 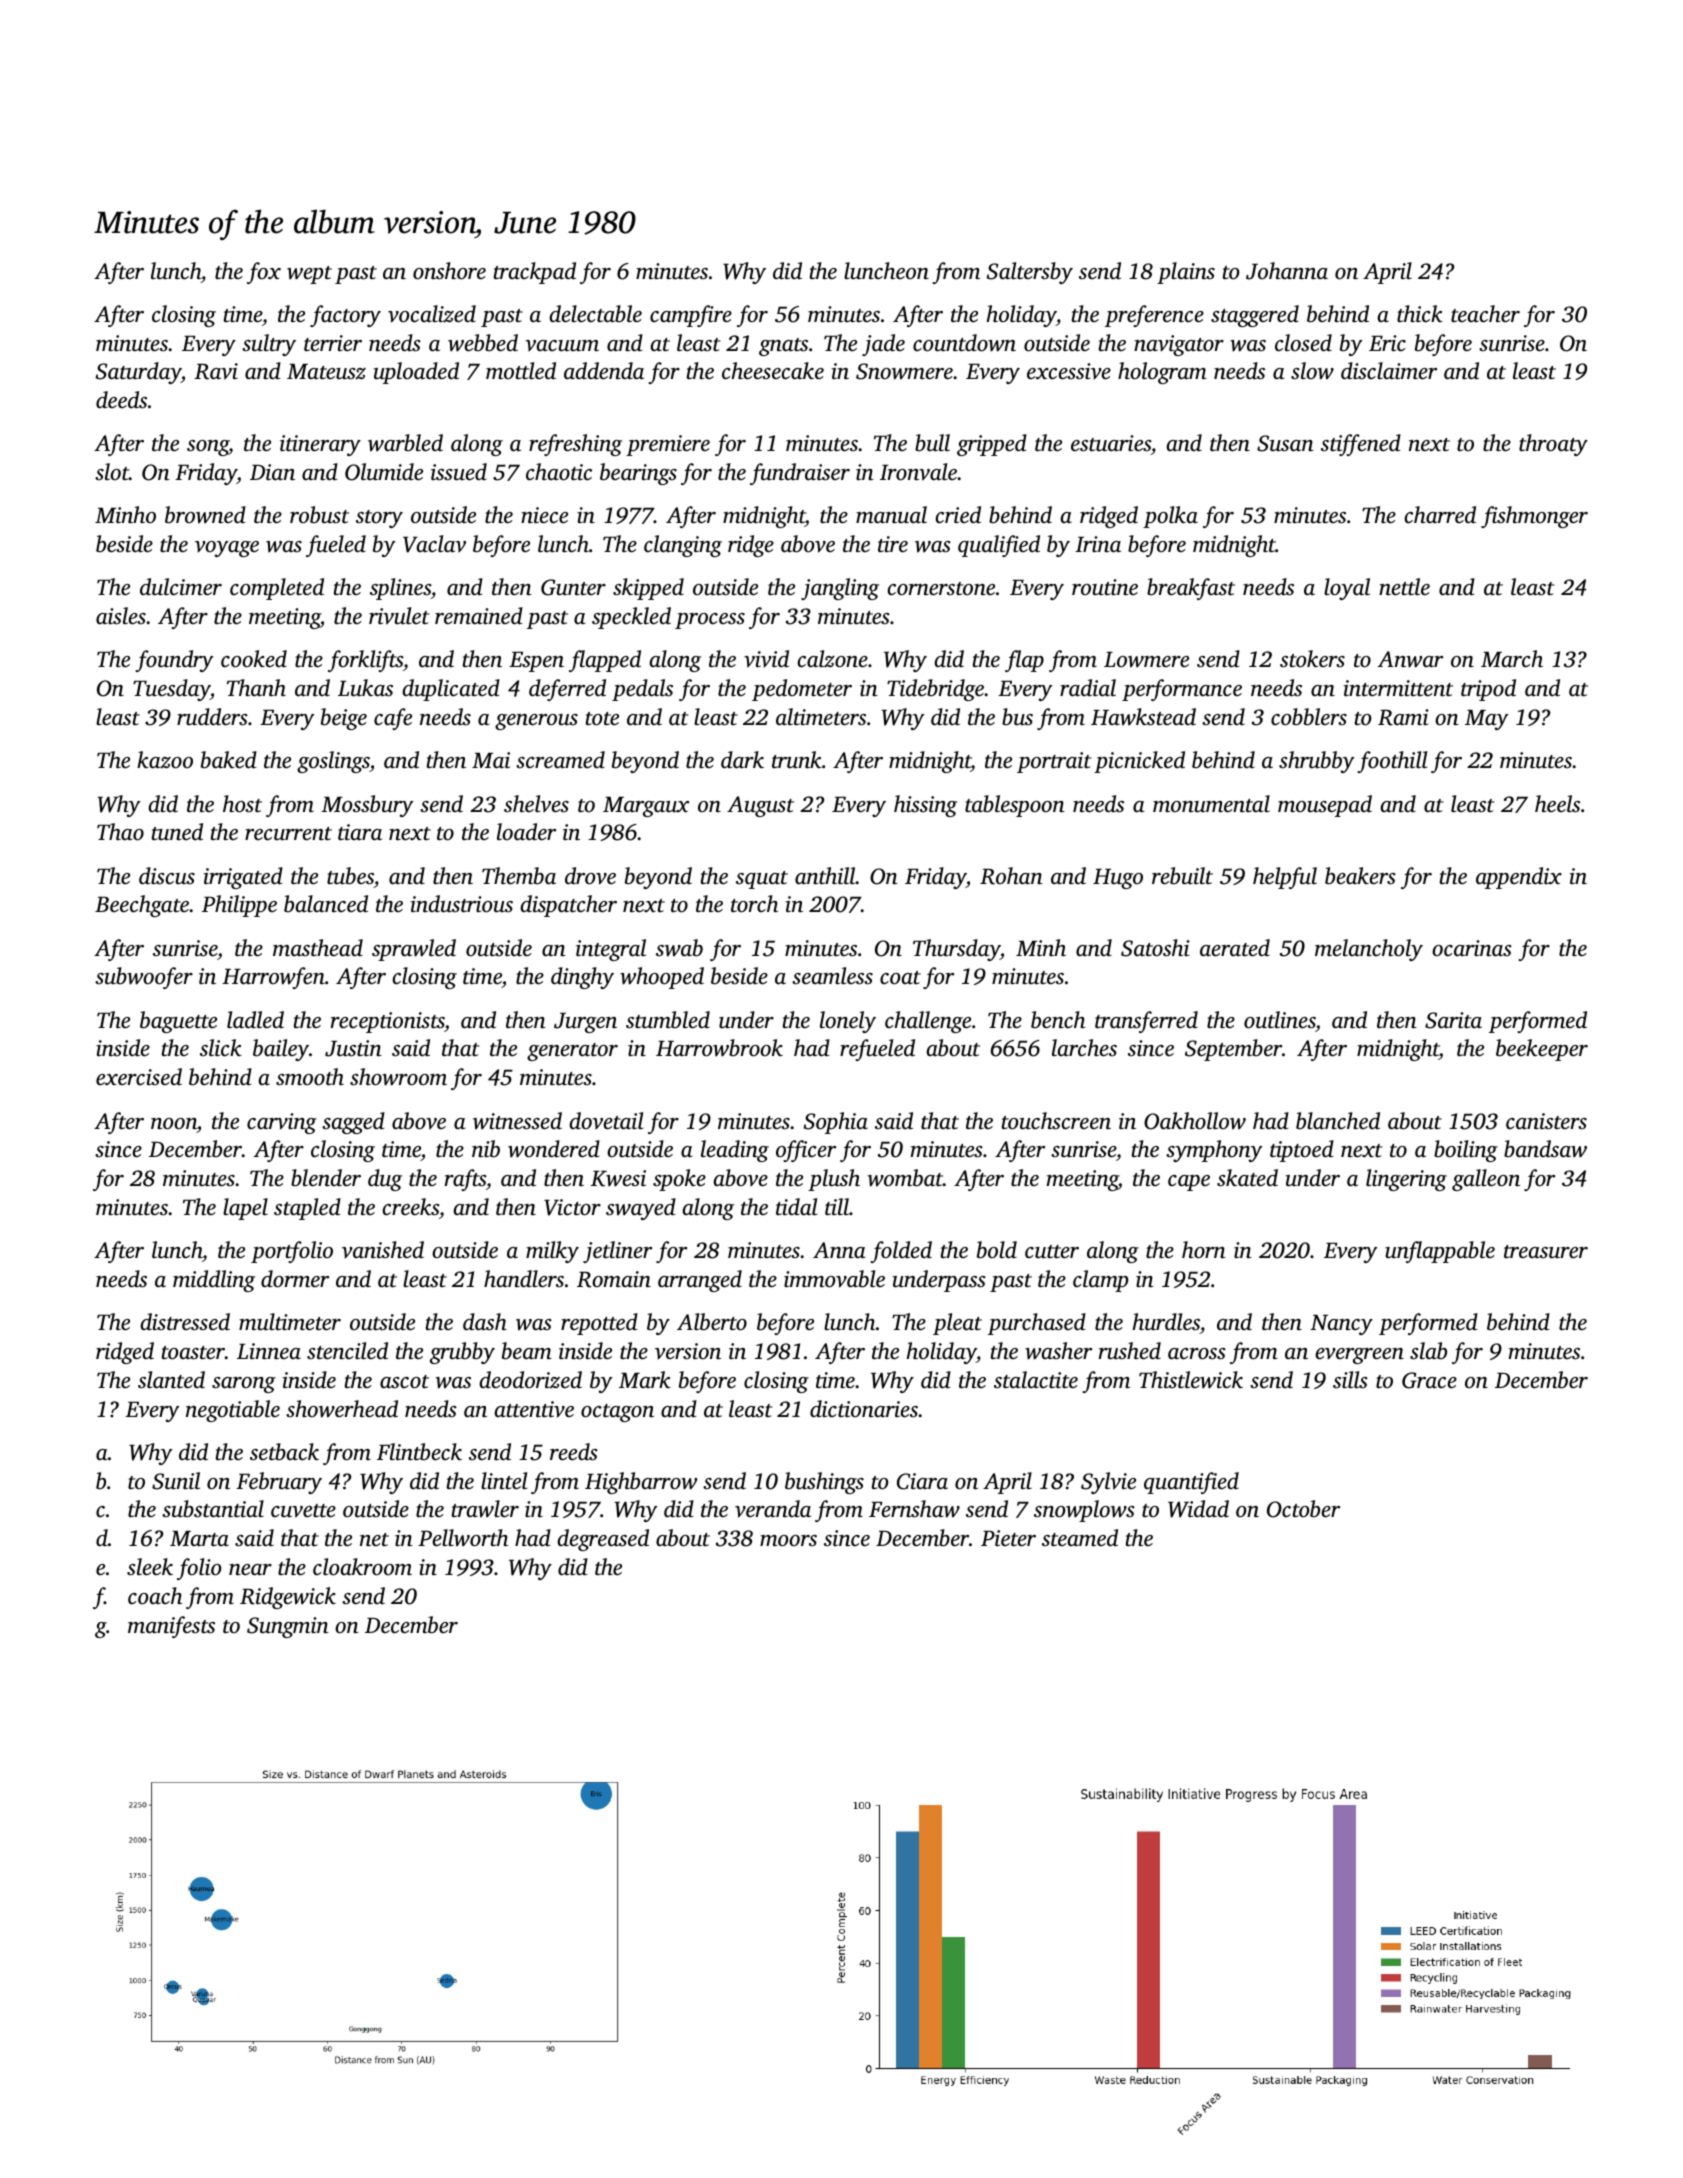 I want to click on Sungmin, so click(x=288, y=1627).
